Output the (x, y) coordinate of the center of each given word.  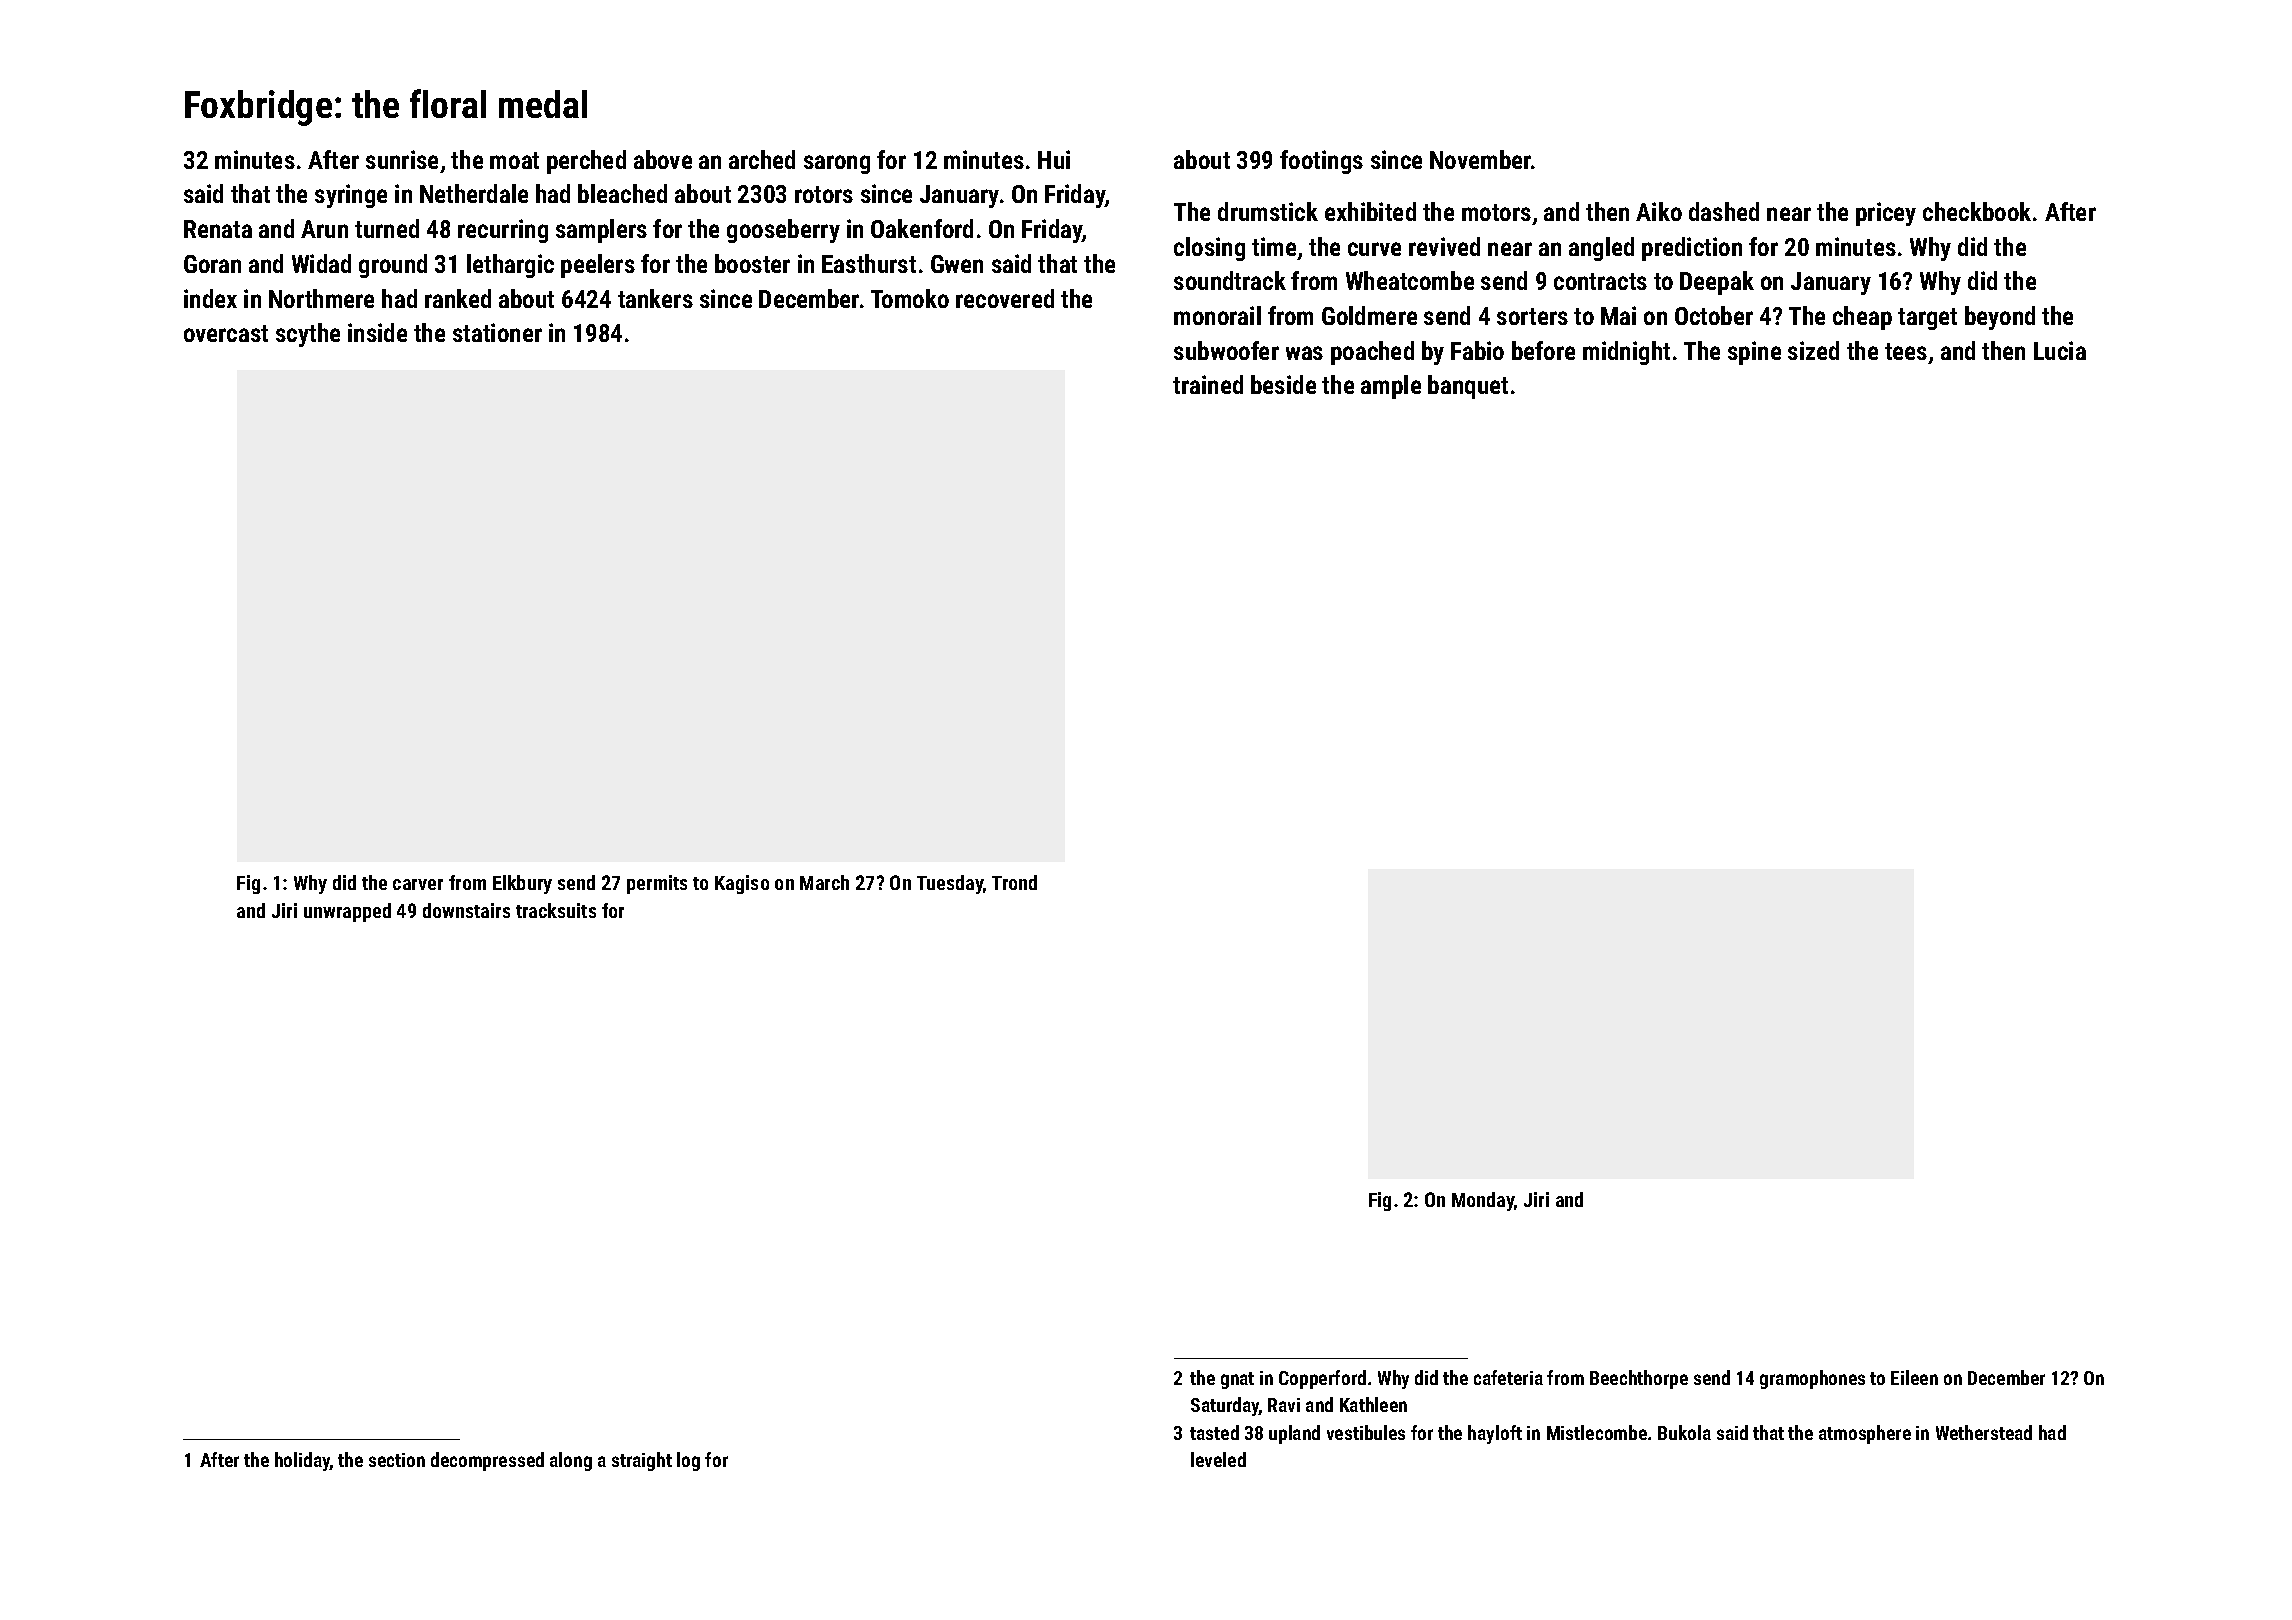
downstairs (466, 910)
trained (1208, 384)
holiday (302, 1461)
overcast (226, 333)
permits (657, 884)
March (824, 882)
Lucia (2060, 350)
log (688, 1461)
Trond (1014, 882)
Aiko (1659, 211)
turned (387, 228)
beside (1283, 384)
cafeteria (1508, 1377)
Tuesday (950, 884)
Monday (1483, 1201)
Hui (1054, 159)
